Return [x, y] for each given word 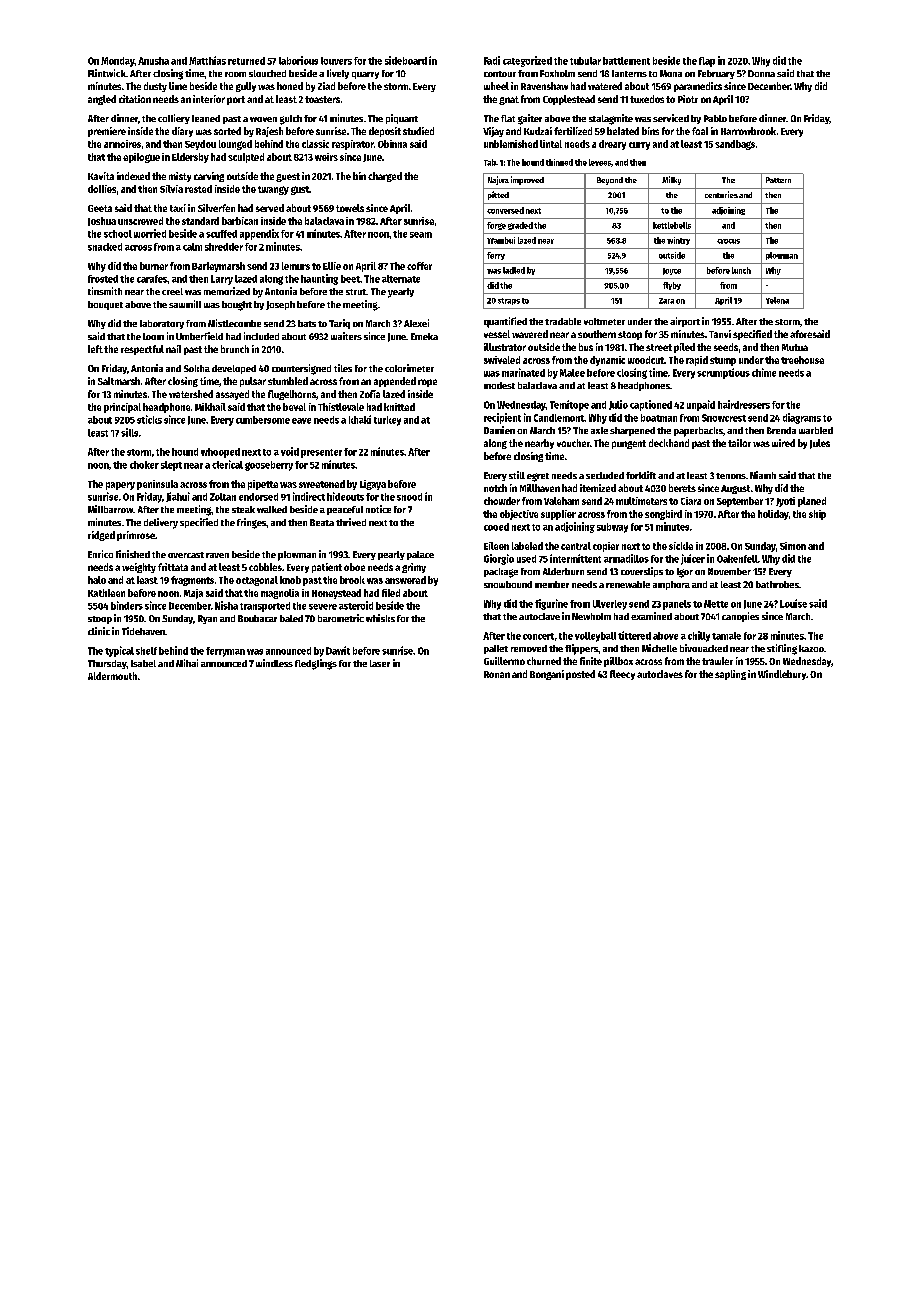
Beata [322, 522]
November [729, 571]
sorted [227, 131]
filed [391, 593]
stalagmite [611, 119]
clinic [99, 631]
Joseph [280, 305]
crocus [728, 241]
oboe [354, 567]
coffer [419, 266]
